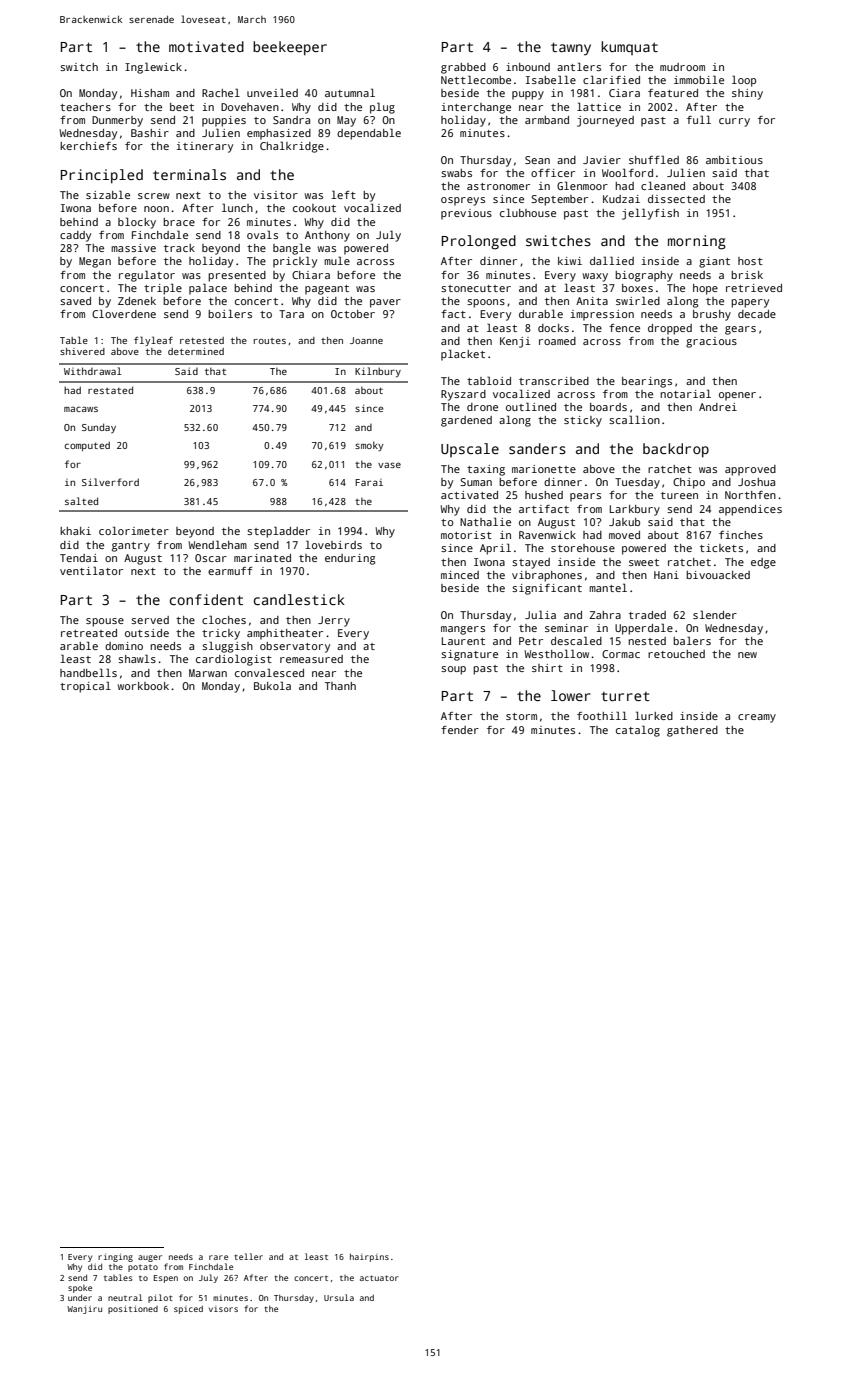  I want to click on teller, so click(248, 1256).
